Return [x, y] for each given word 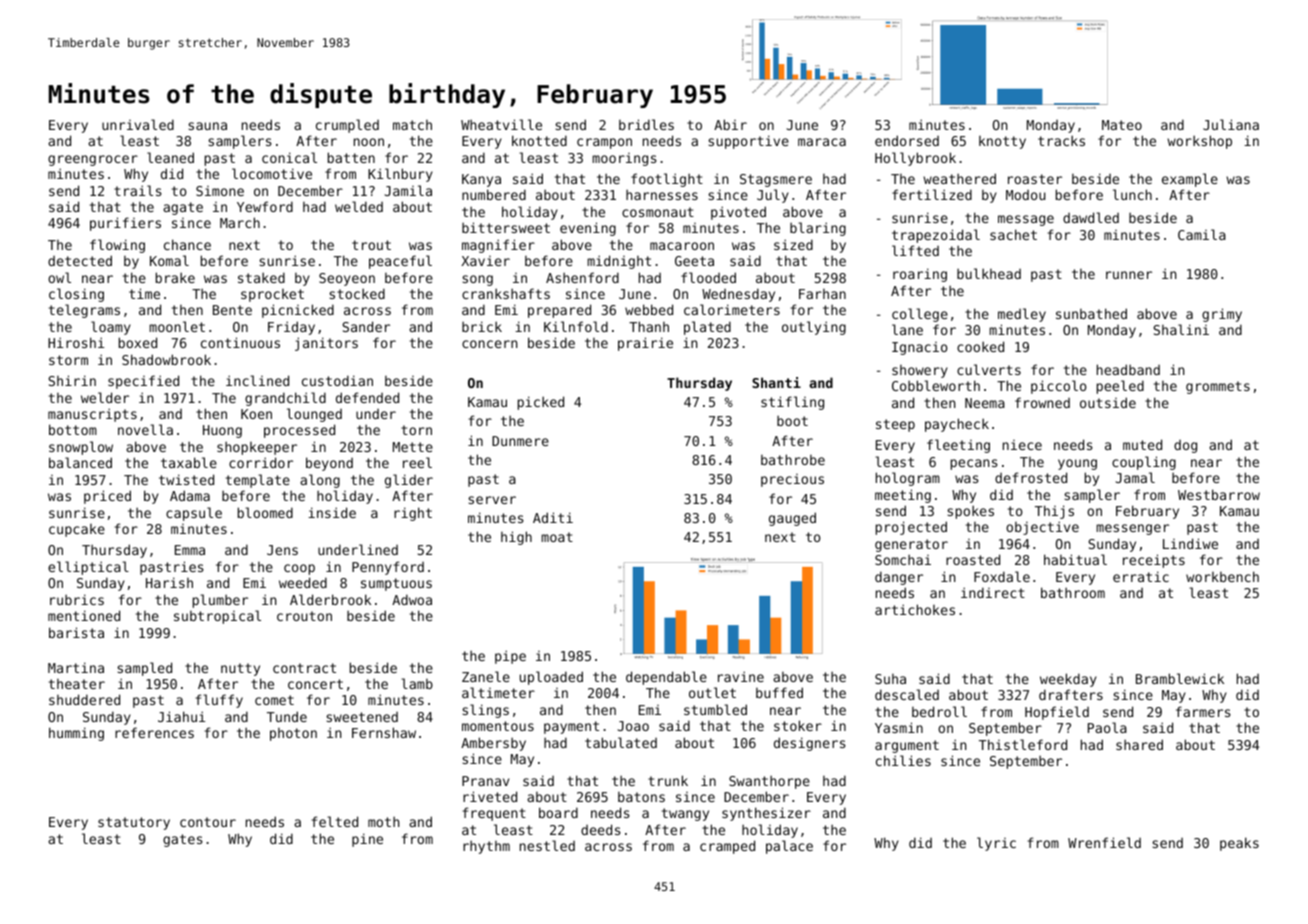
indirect [993, 592]
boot [792, 421]
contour [208, 822]
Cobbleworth [936, 385]
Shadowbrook [166, 359]
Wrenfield [1104, 842]
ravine [741, 676]
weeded [303, 582]
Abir [730, 124]
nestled [547, 845]
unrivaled [138, 124]
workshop [1199, 142]
